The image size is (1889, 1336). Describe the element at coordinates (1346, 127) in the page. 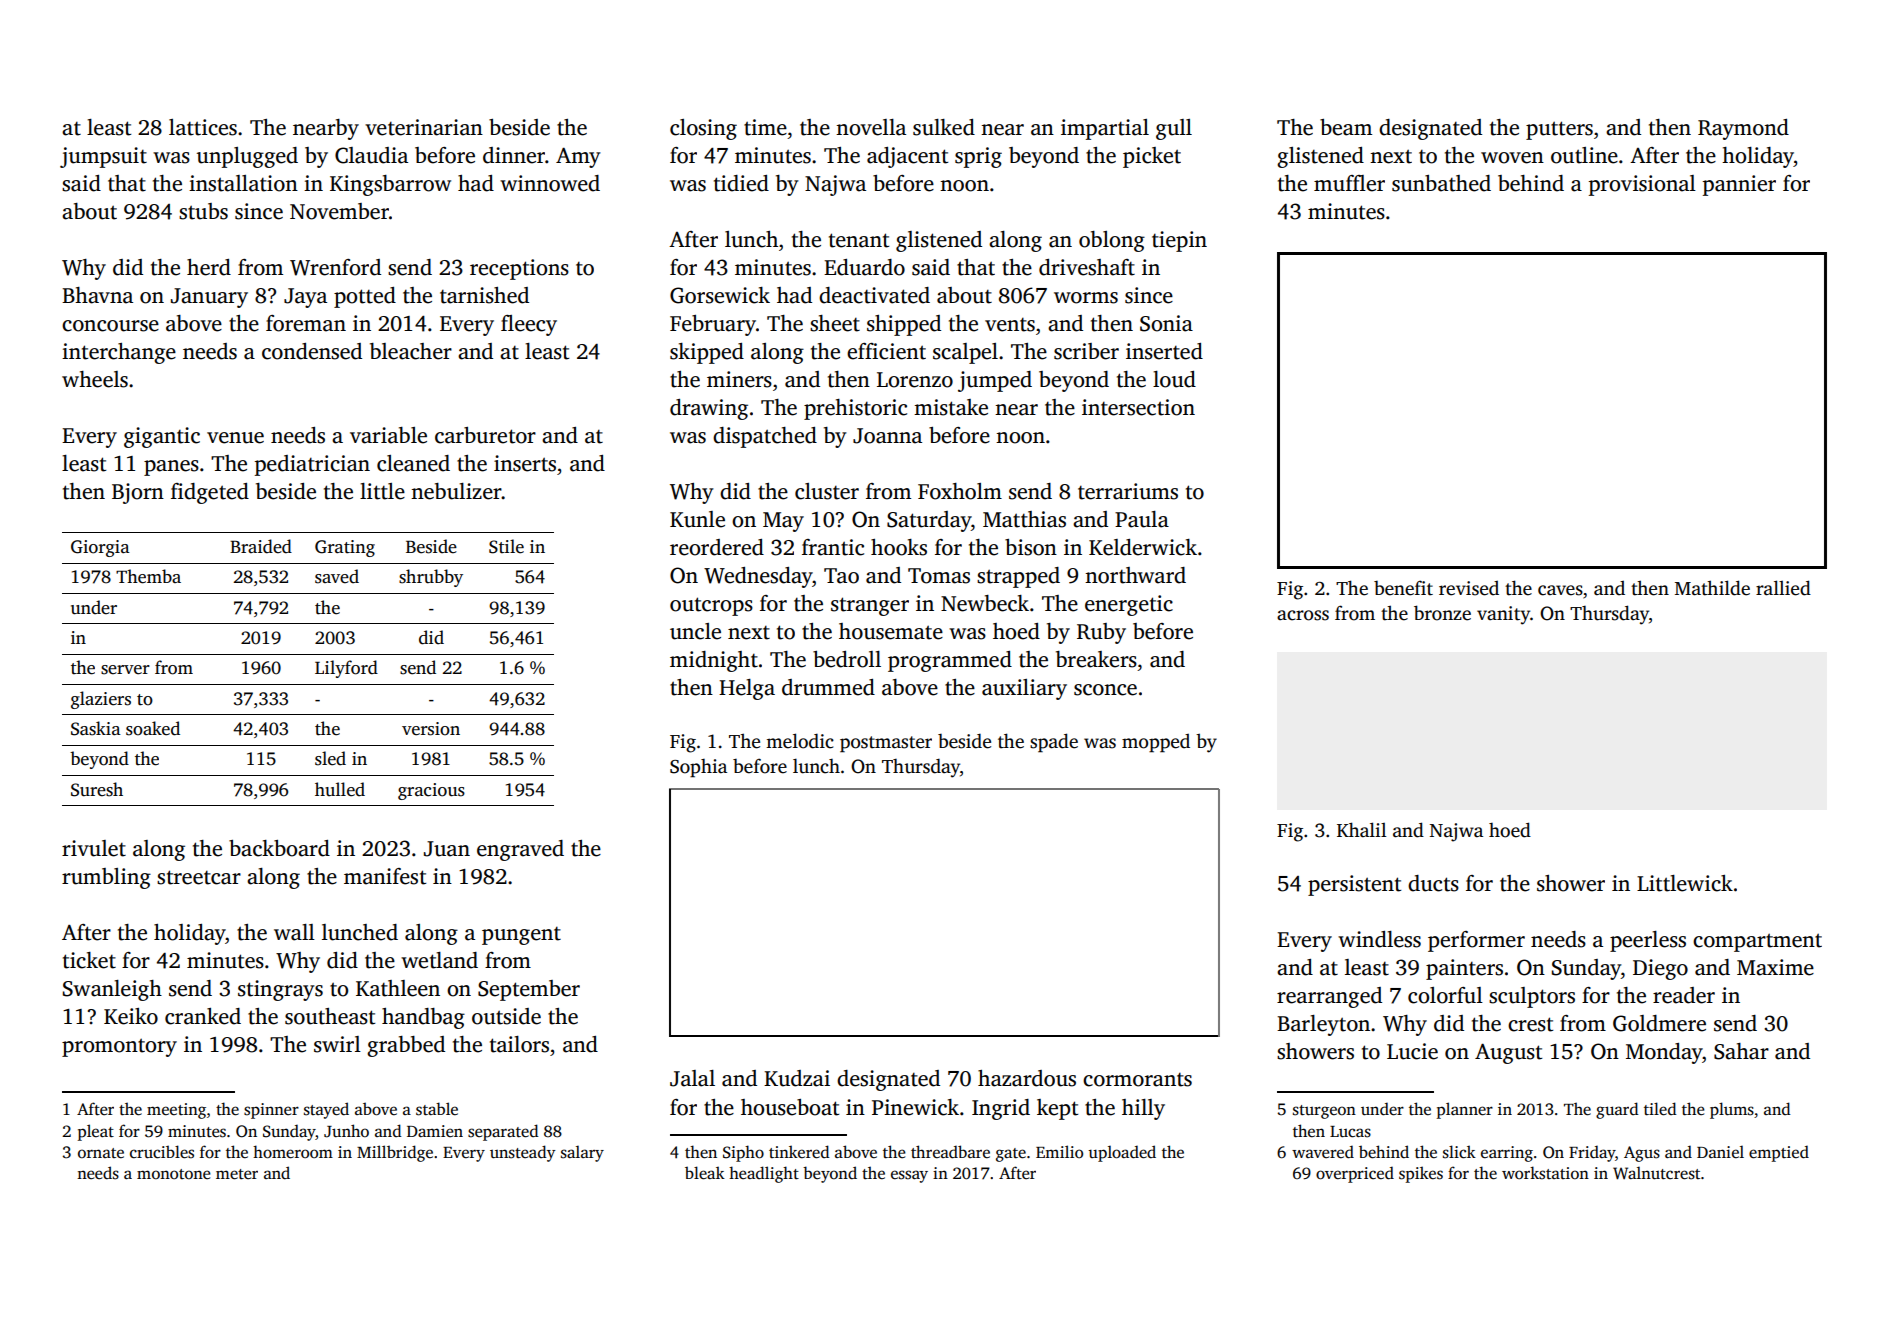

I see `beam` at that location.
